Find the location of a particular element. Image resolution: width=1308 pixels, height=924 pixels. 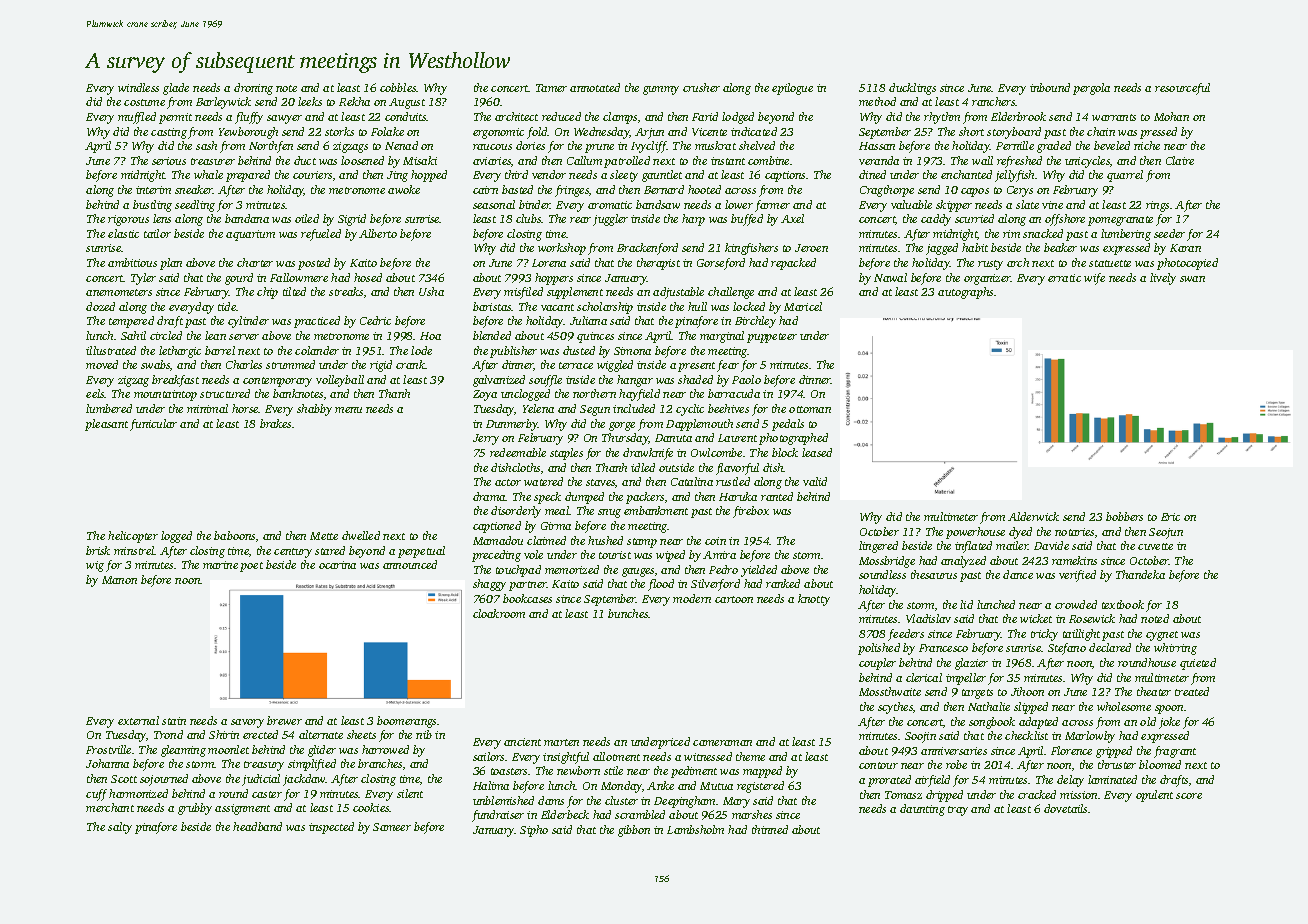

Manon is located at coordinates (119, 580).
